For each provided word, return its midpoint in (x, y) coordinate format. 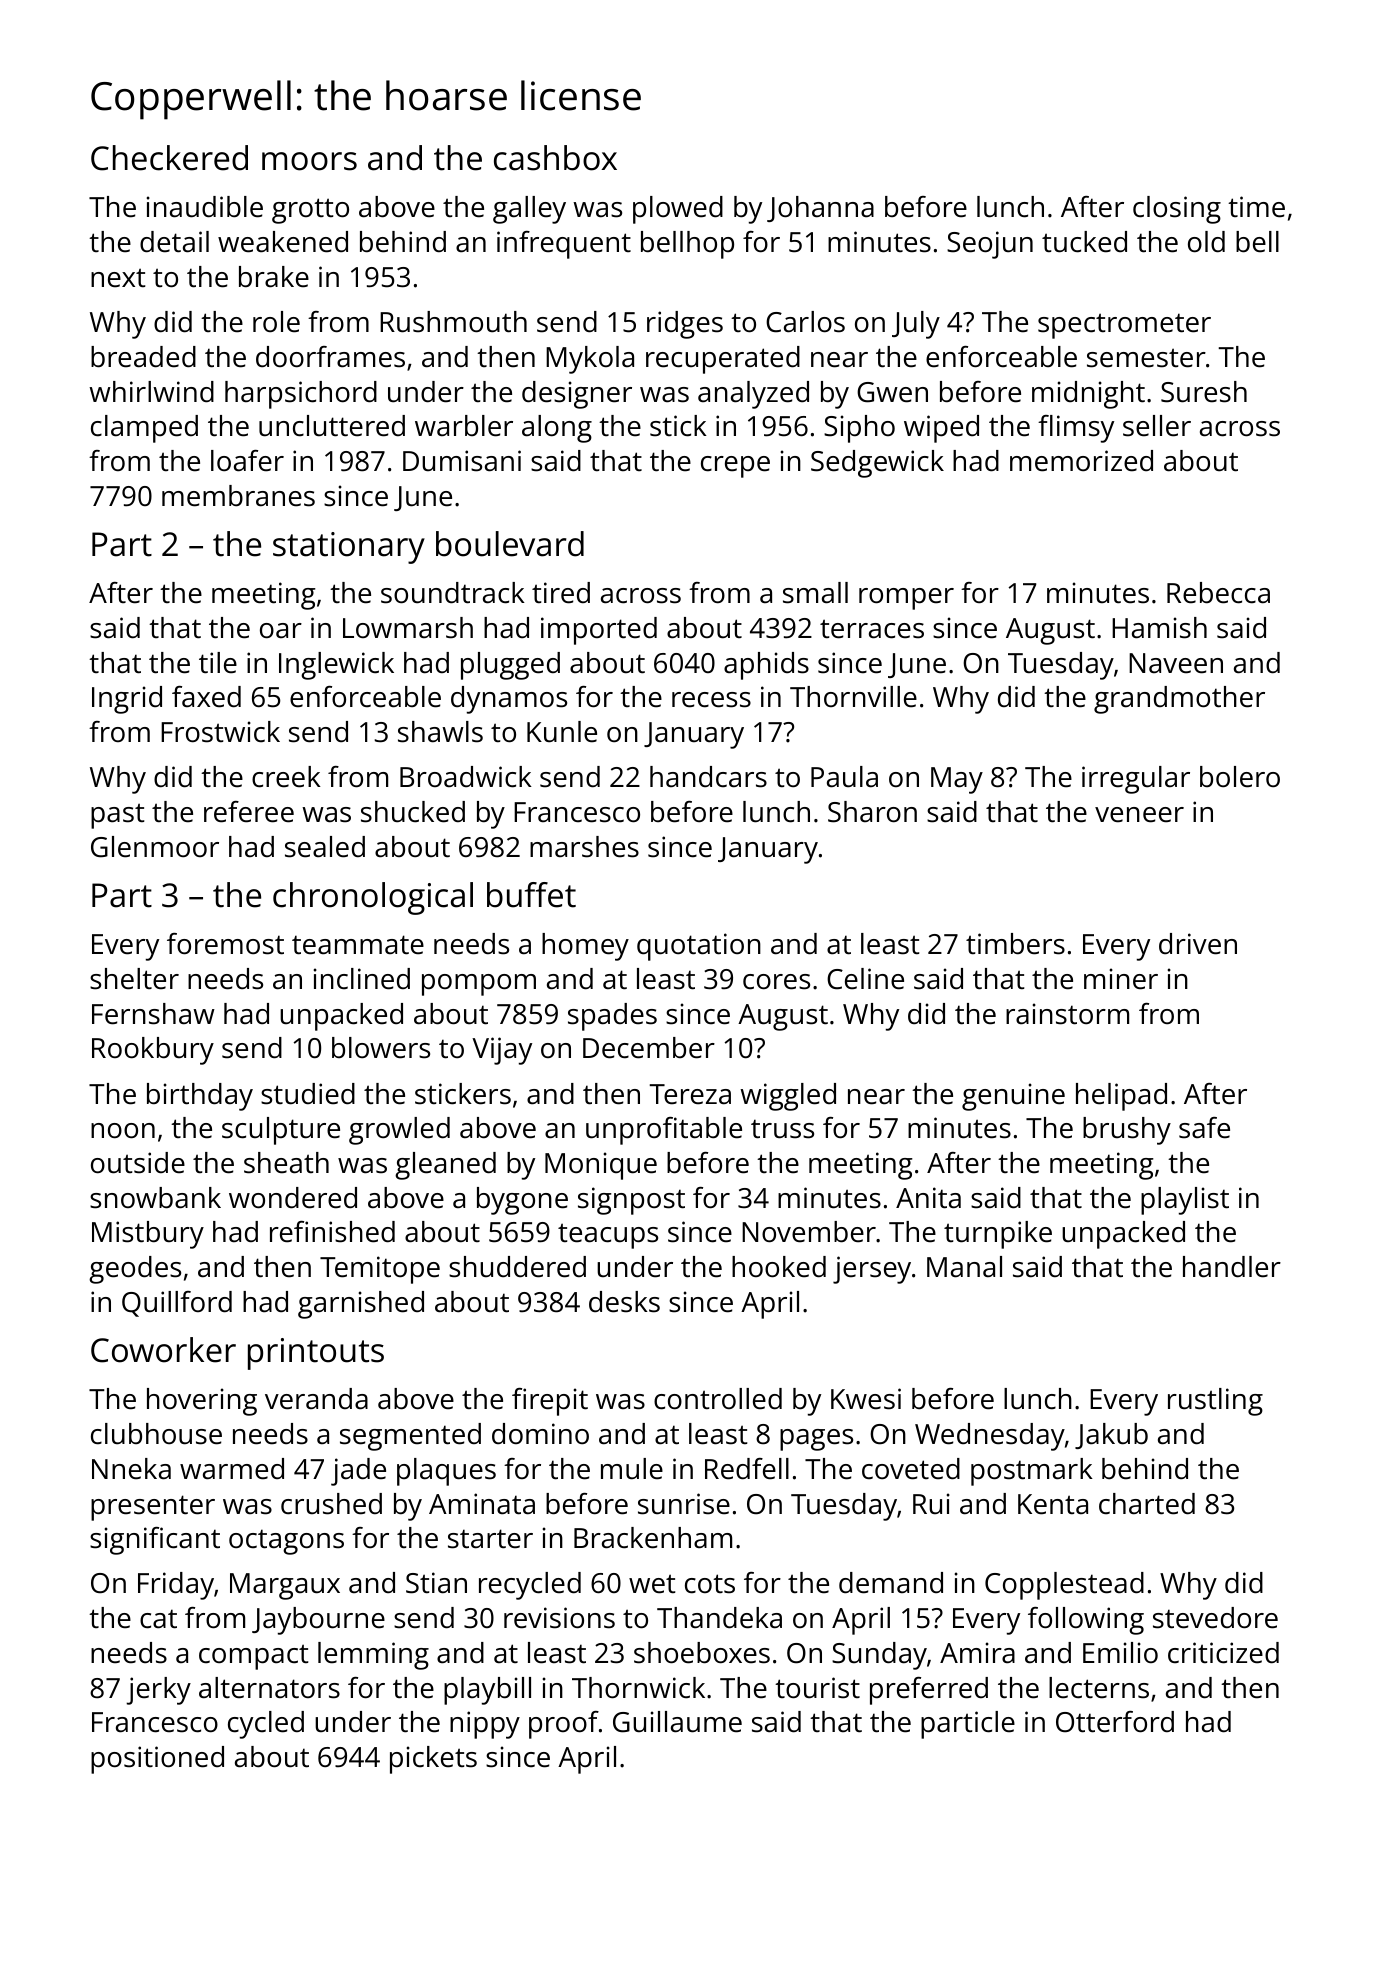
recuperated (723, 360)
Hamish (1159, 628)
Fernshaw (153, 1014)
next (118, 278)
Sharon (872, 812)
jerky (158, 1691)
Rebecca (1218, 593)
